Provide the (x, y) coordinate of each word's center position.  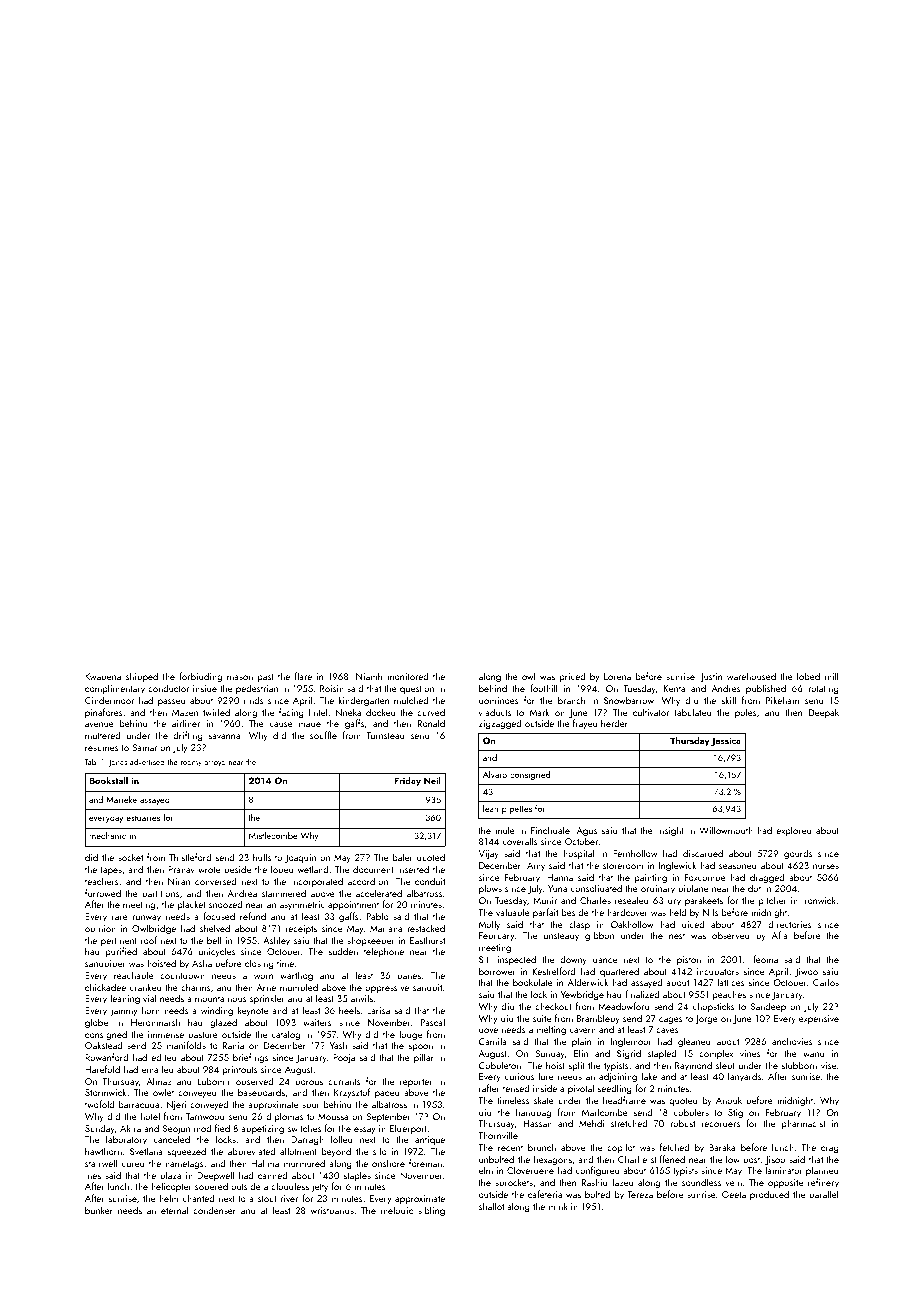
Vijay (489, 854)
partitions (160, 894)
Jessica (726, 741)
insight (670, 831)
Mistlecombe (273, 835)
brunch (542, 1147)
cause (281, 724)
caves (667, 1030)
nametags (184, 1165)
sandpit (427, 988)
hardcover (627, 912)
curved (431, 712)
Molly (489, 925)
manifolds (186, 1045)
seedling (615, 1089)
